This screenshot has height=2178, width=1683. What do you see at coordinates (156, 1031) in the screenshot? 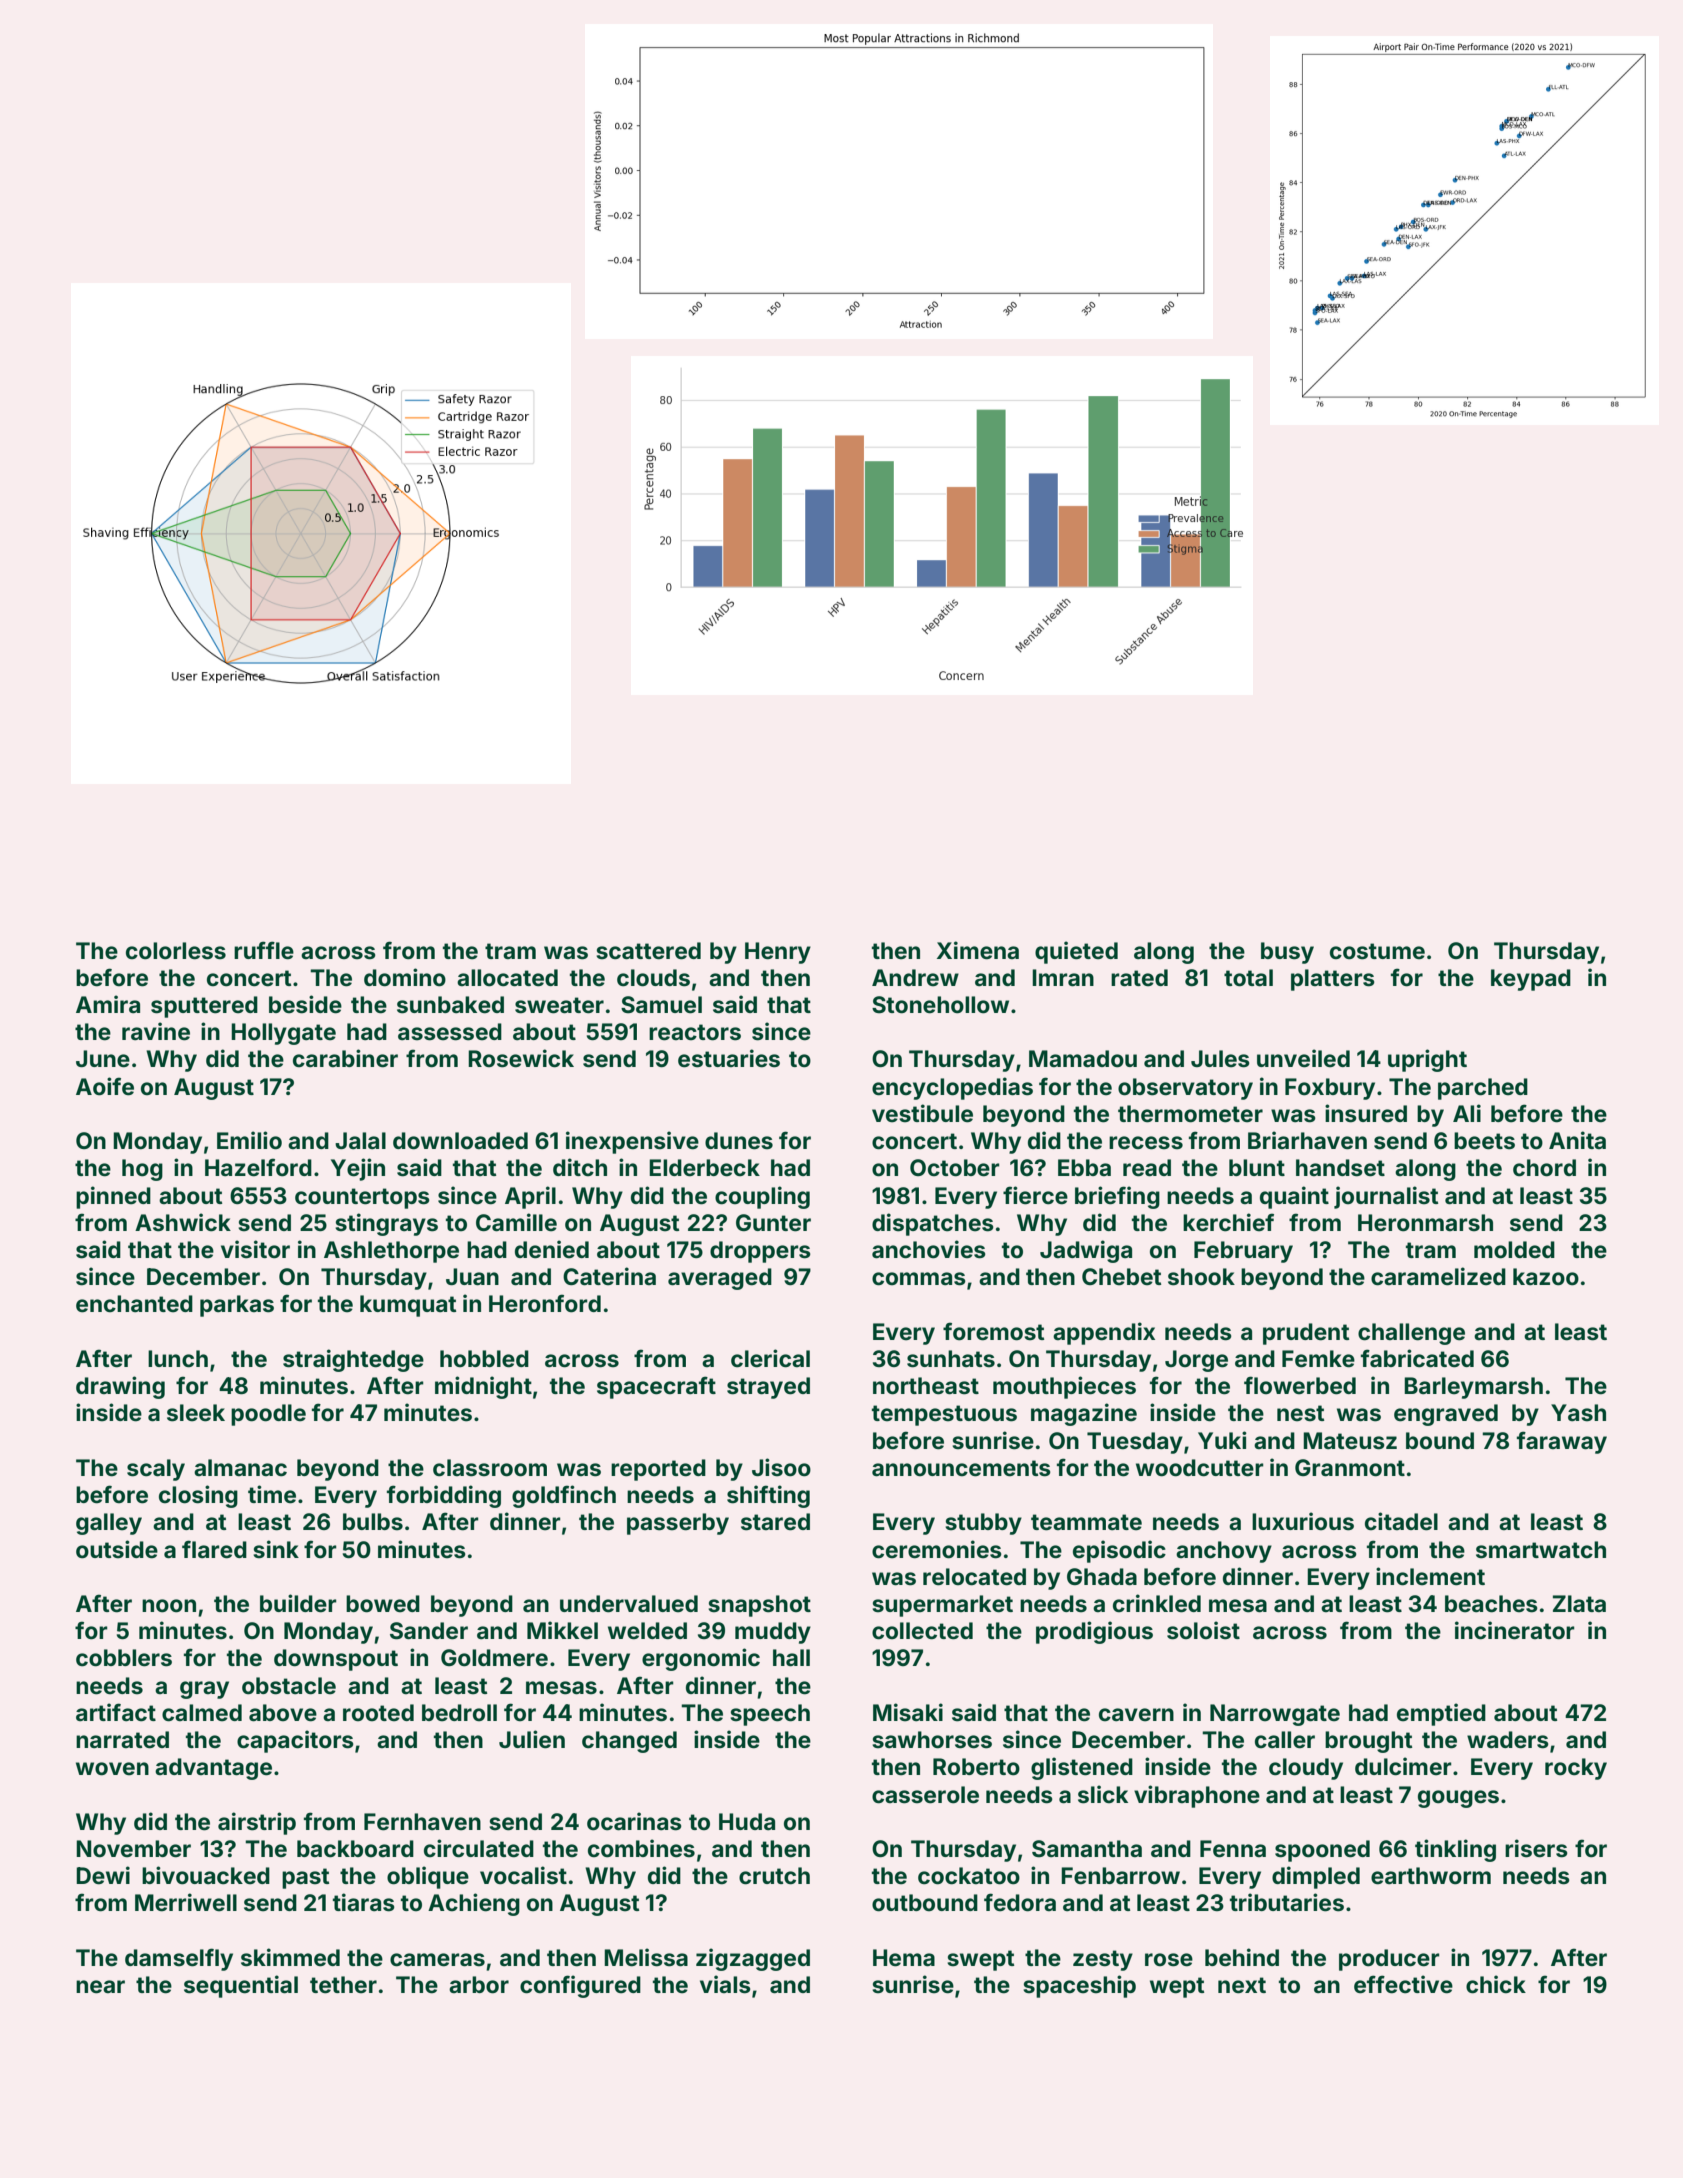
I see `ravine` at bounding box center [156, 1031].
